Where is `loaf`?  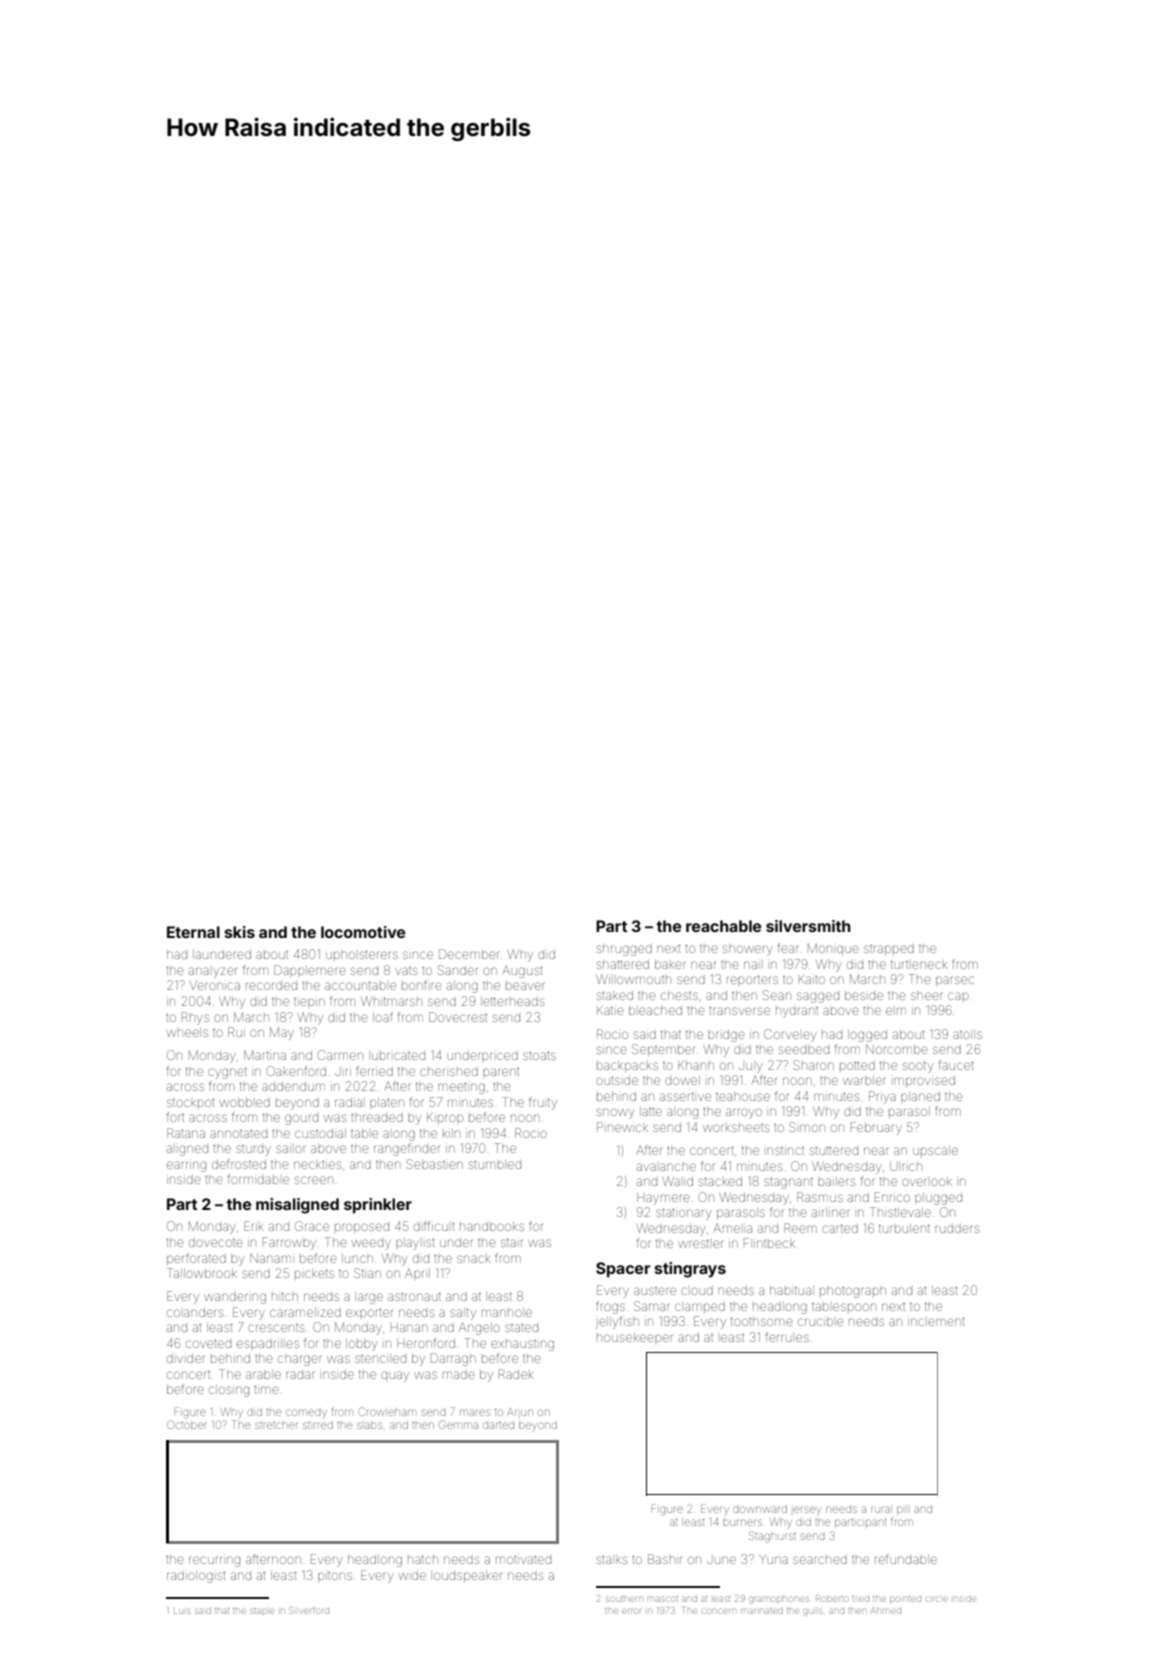
loaf is located at coordinates (383, 1017).
